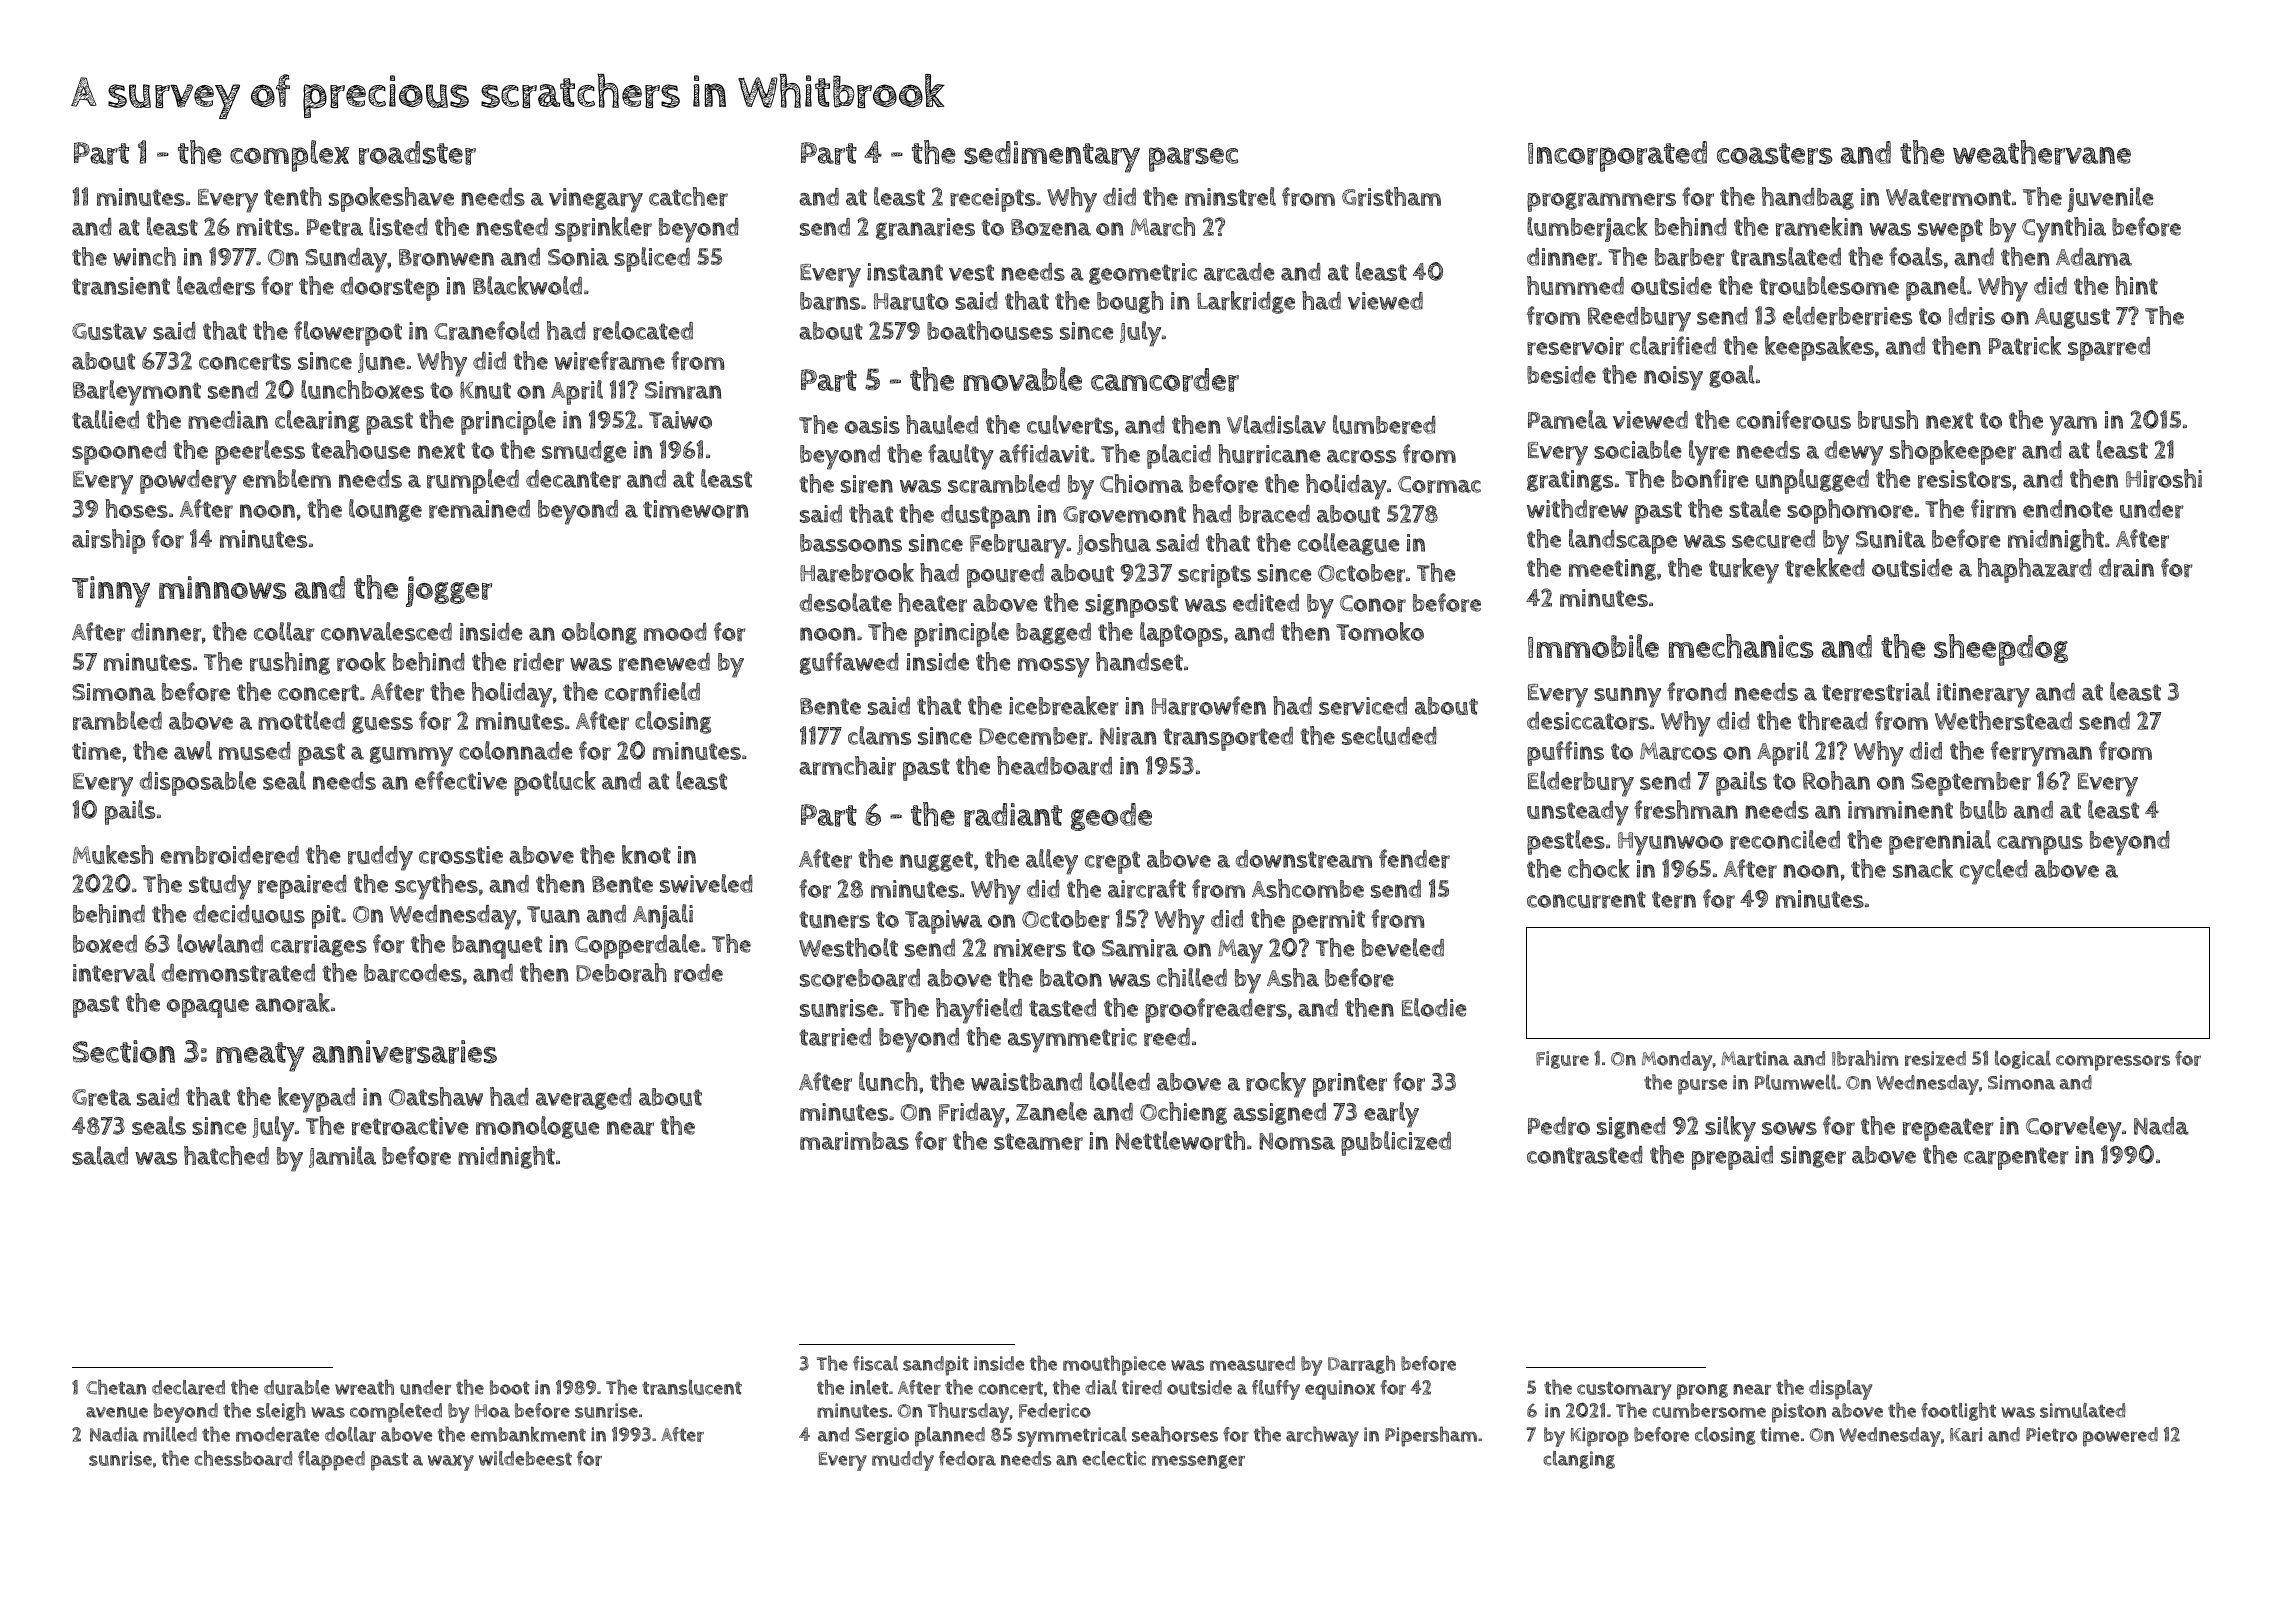  What do you see at coordinates (1624, 1390) in the screenshot?
I see `customary` at bounding box center [1624, 1390].
